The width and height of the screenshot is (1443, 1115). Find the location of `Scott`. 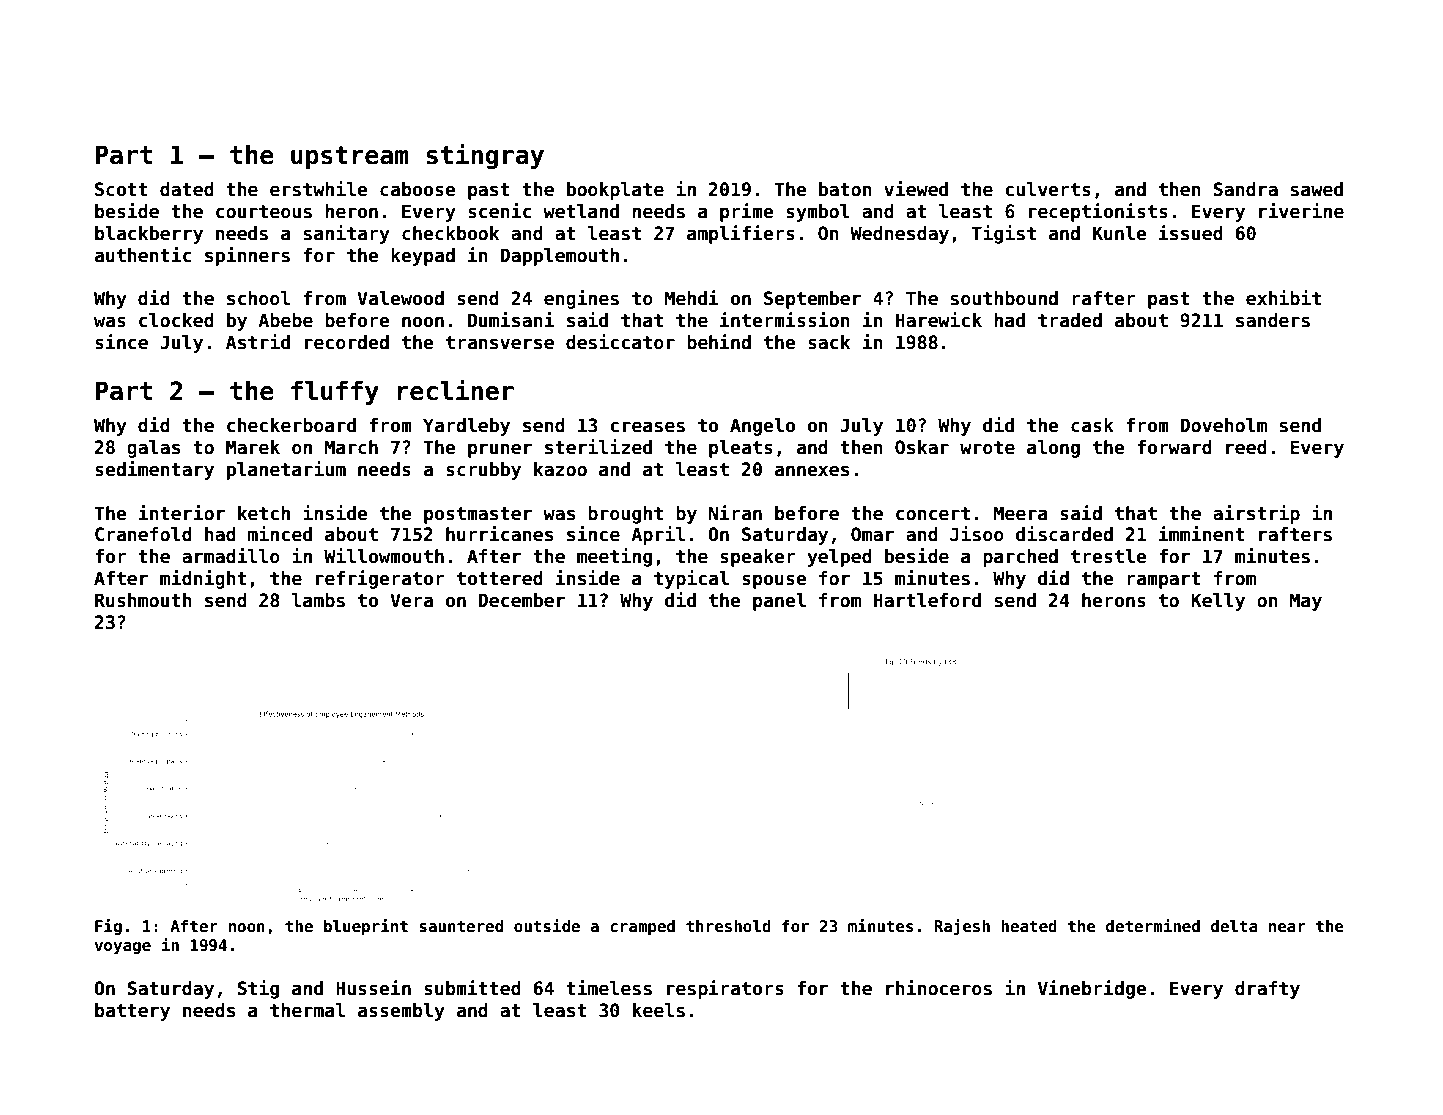

Scott is located at coordinates (121, 189).
